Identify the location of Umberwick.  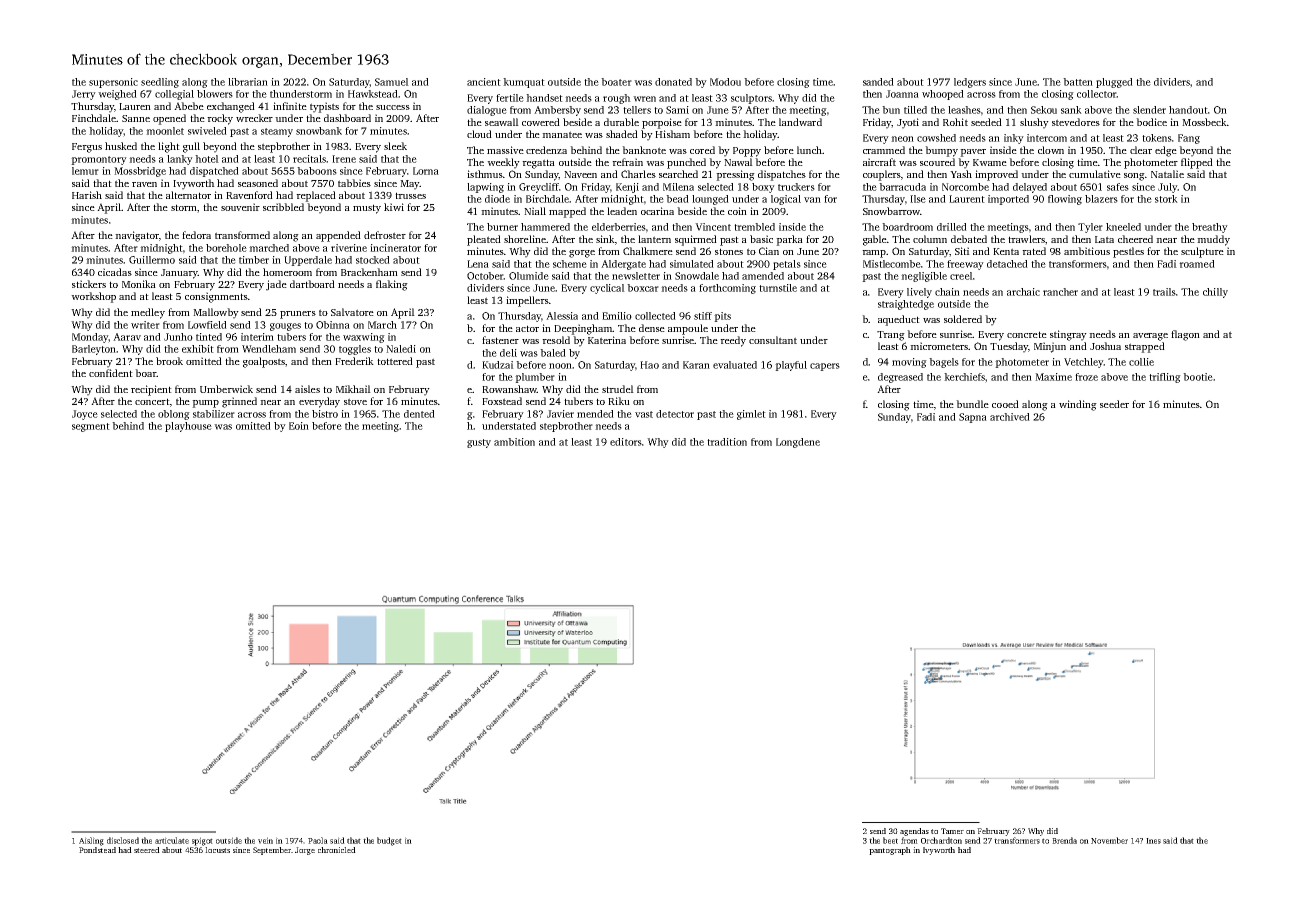
(226, 389).
